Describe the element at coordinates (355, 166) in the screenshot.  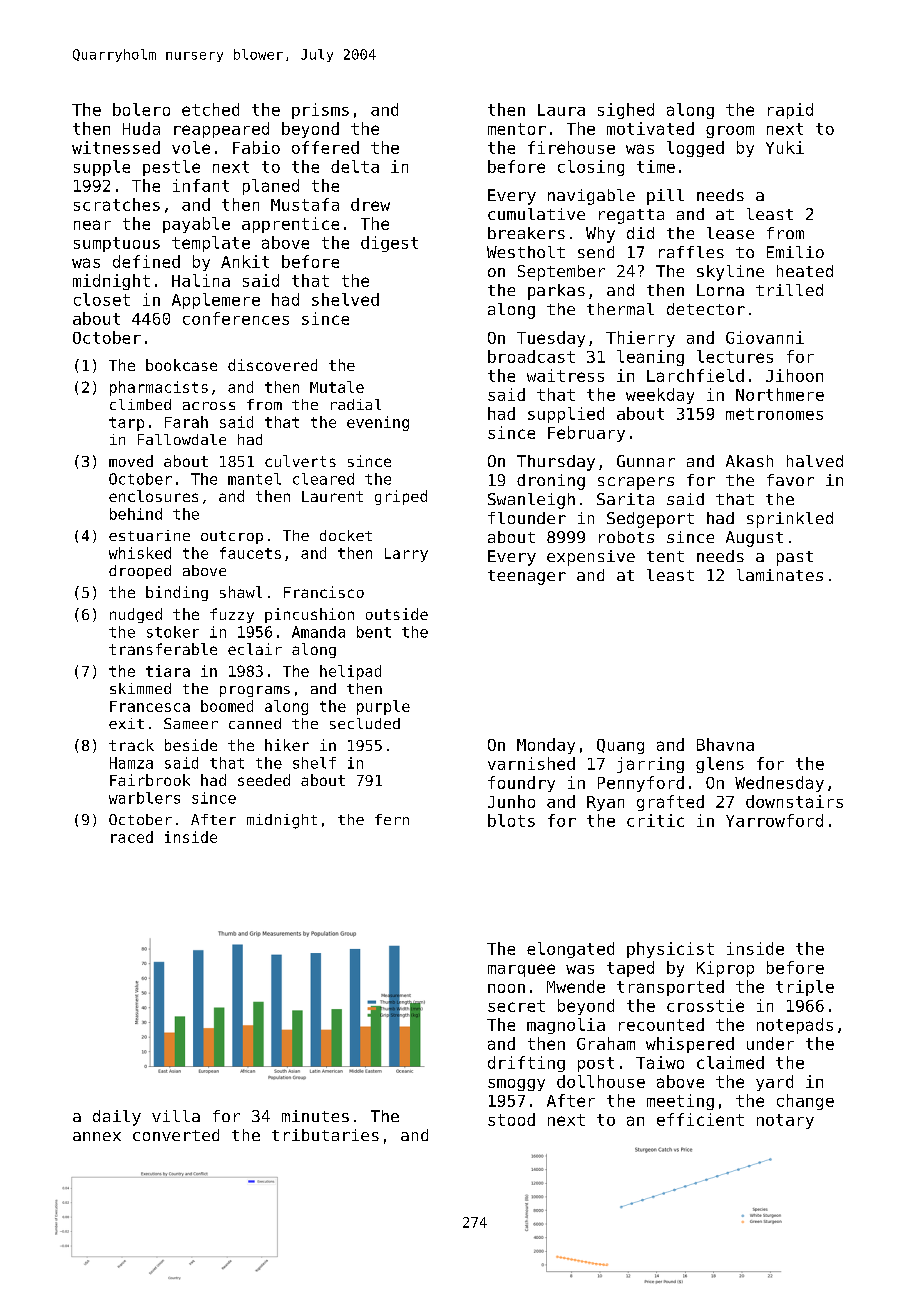
I see `delta` at that location.
